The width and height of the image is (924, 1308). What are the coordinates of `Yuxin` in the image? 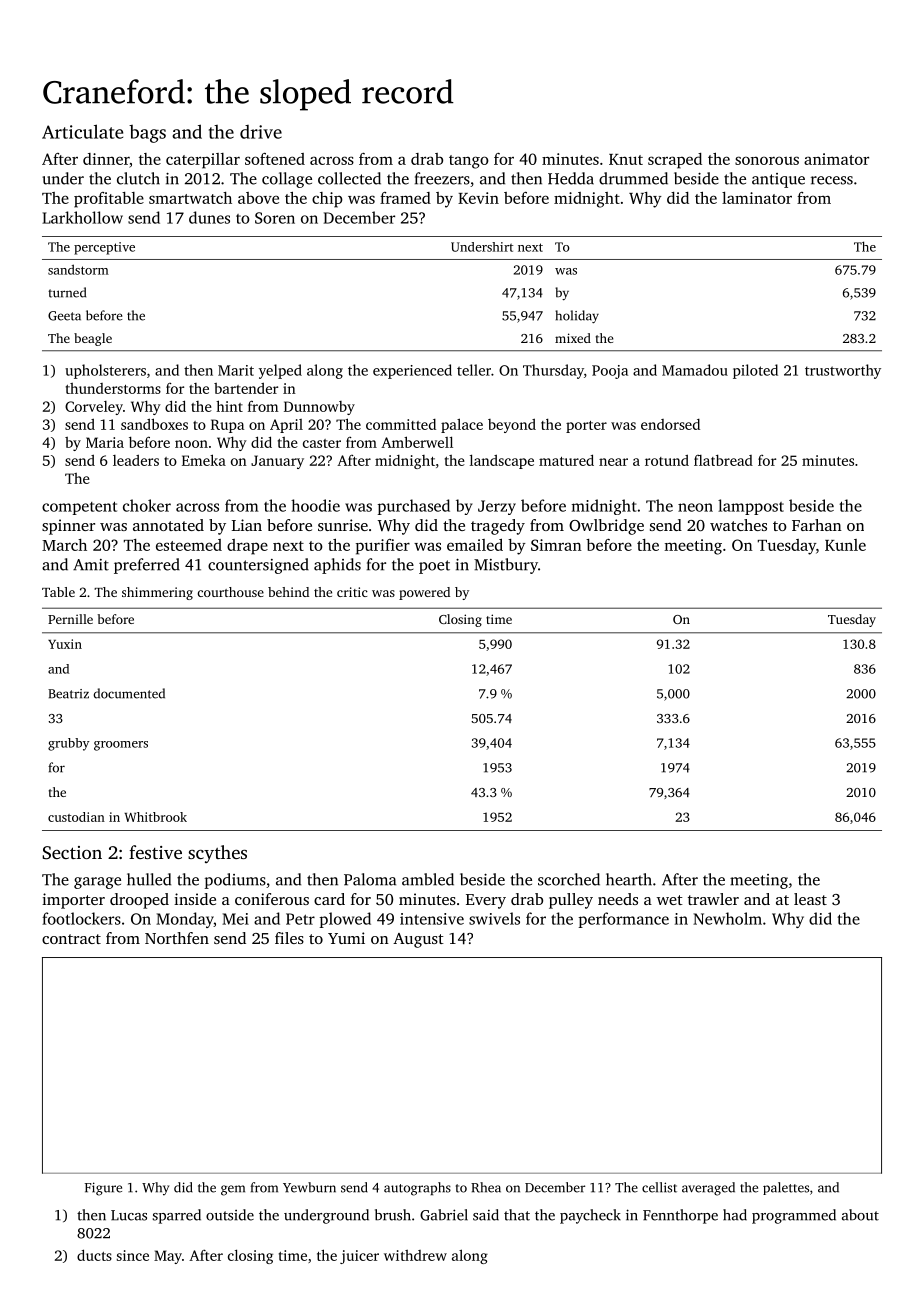 It's located at (65, 644).
